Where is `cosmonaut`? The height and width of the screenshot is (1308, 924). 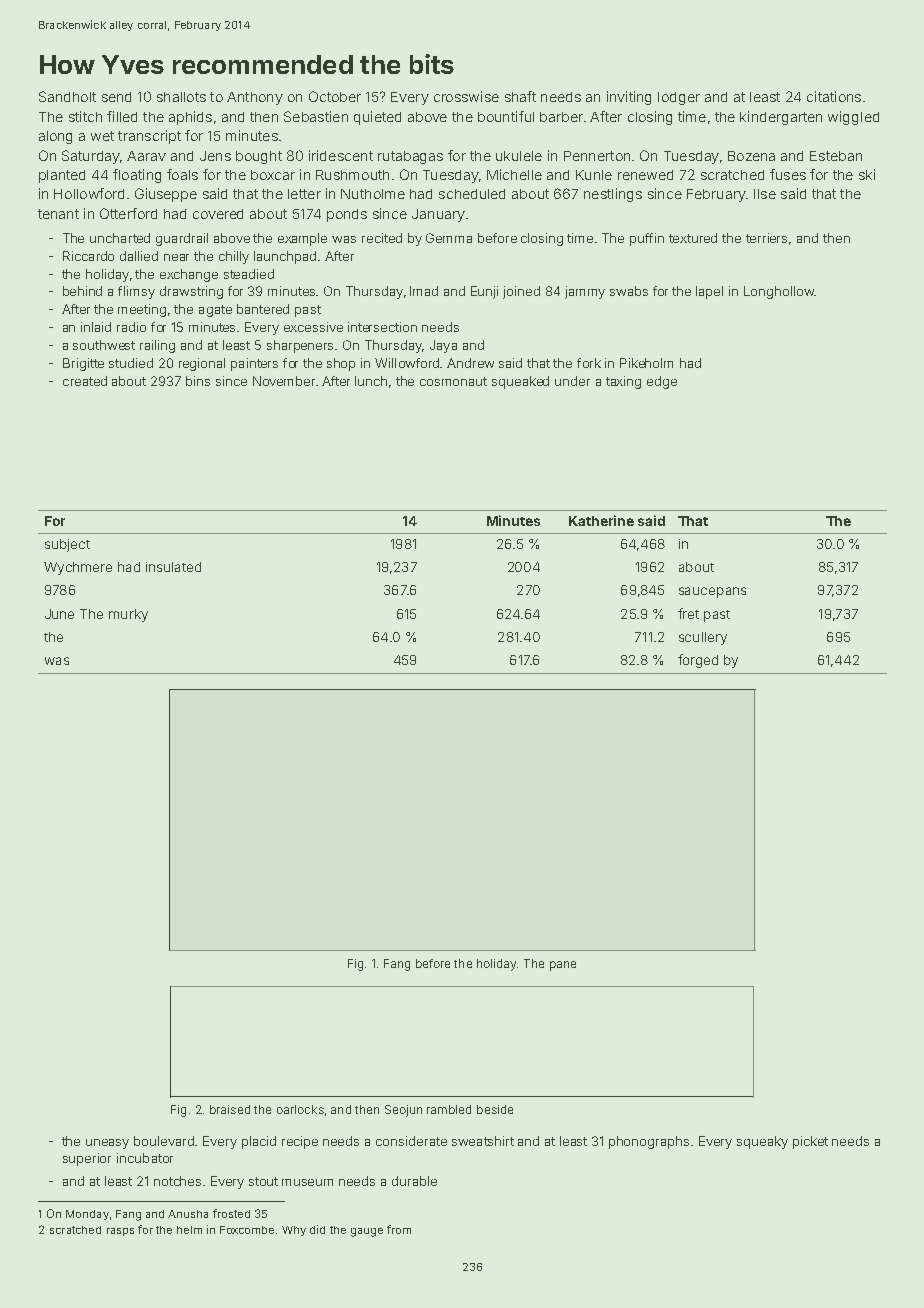 cosmonaut is located at coordinates (453, 381).
